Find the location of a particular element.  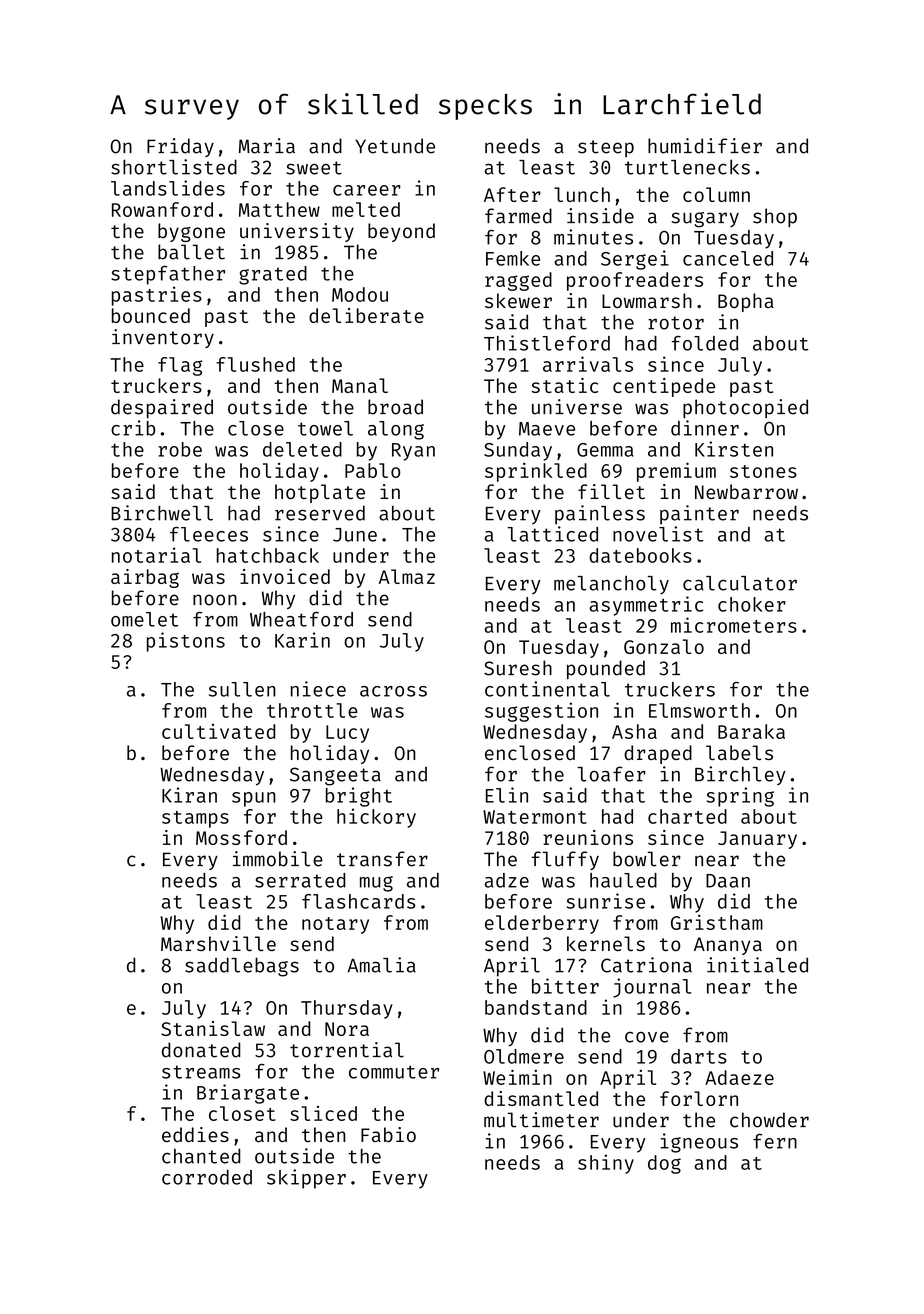

humidifier is located at coordinates (705, 146).
